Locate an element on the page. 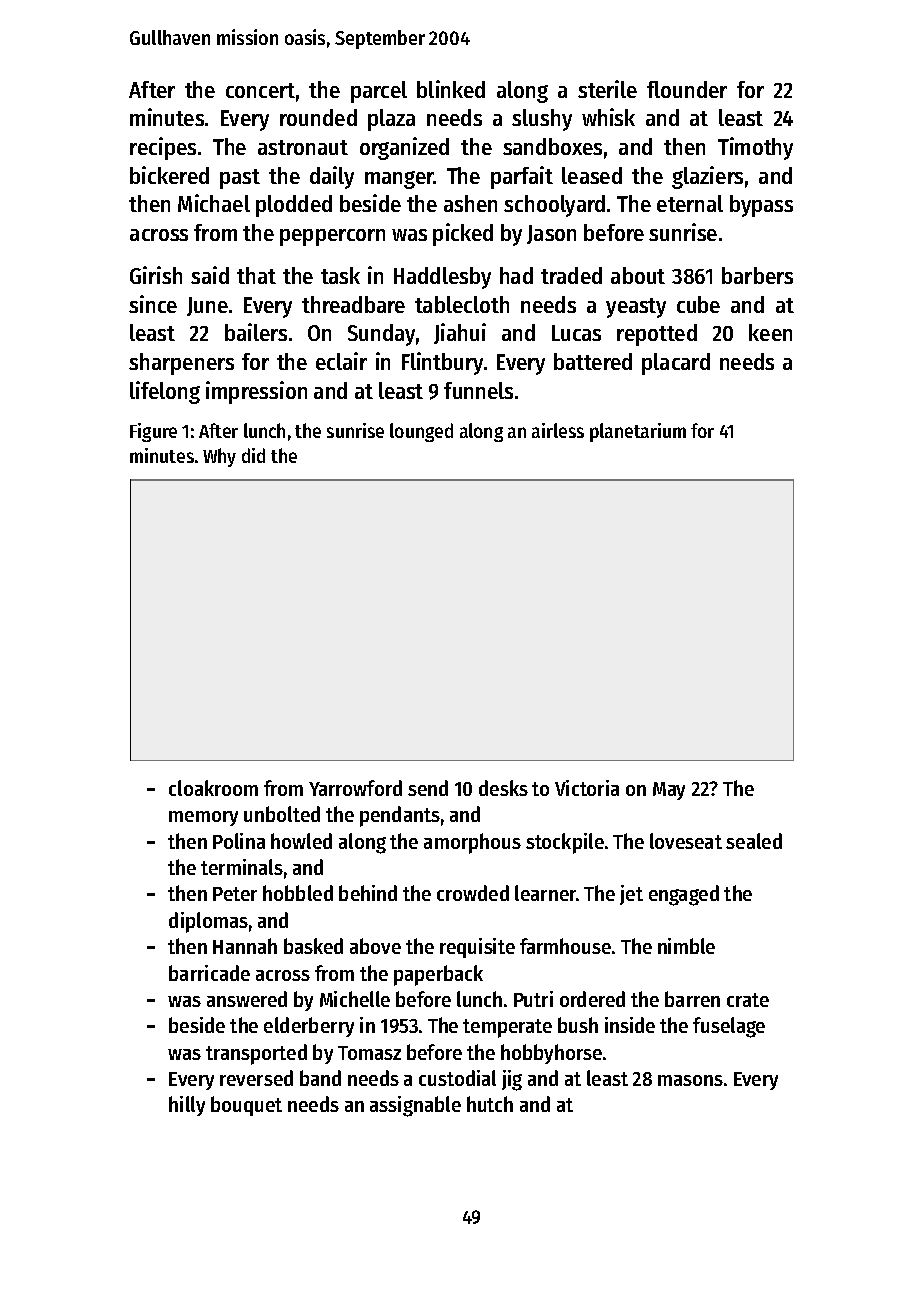 Image resolution: width=924 pixels, height=1311 pixels. above is located at coordinates (375, 946).
